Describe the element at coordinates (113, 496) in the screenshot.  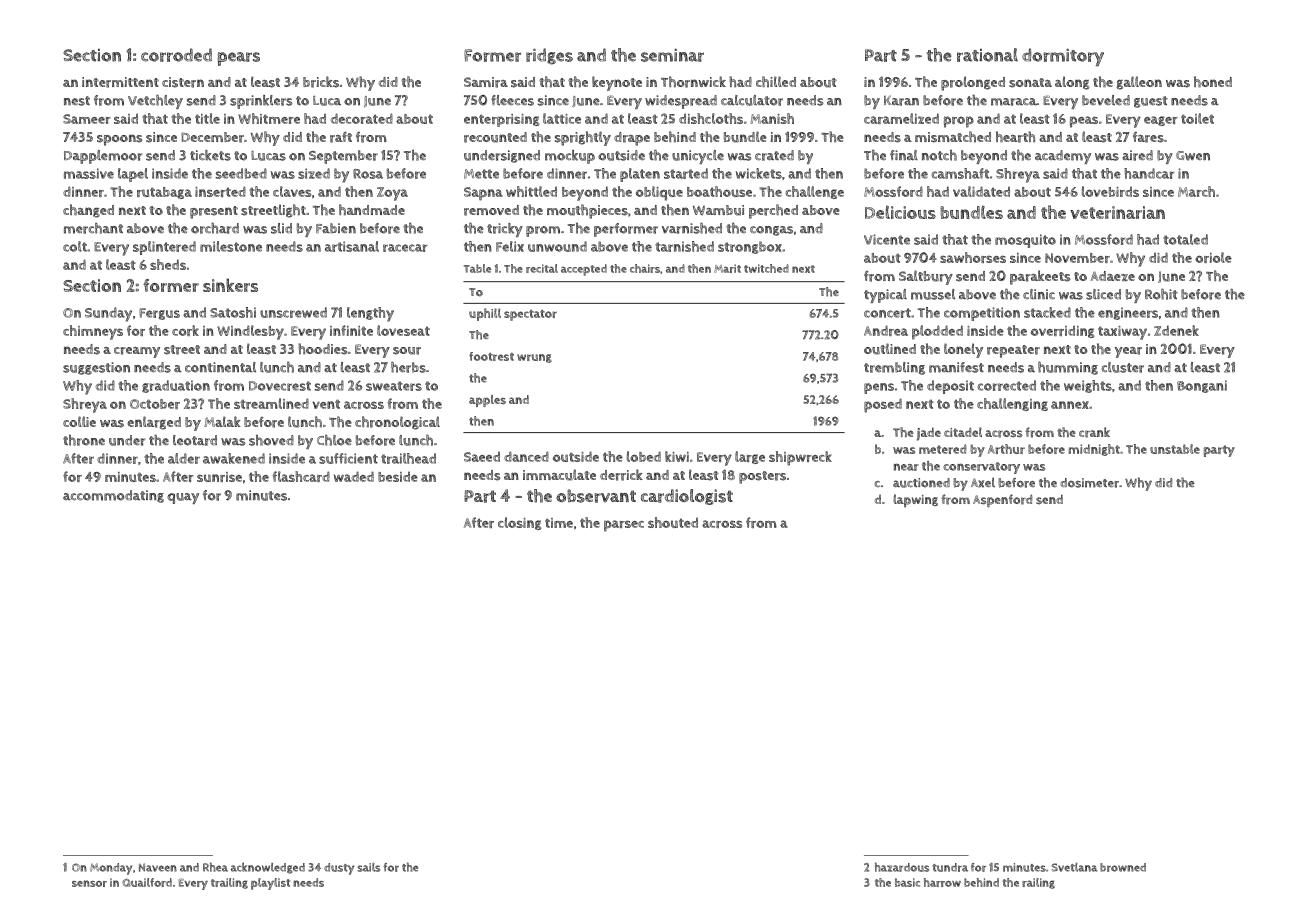
I see `accommodating` at that location.
